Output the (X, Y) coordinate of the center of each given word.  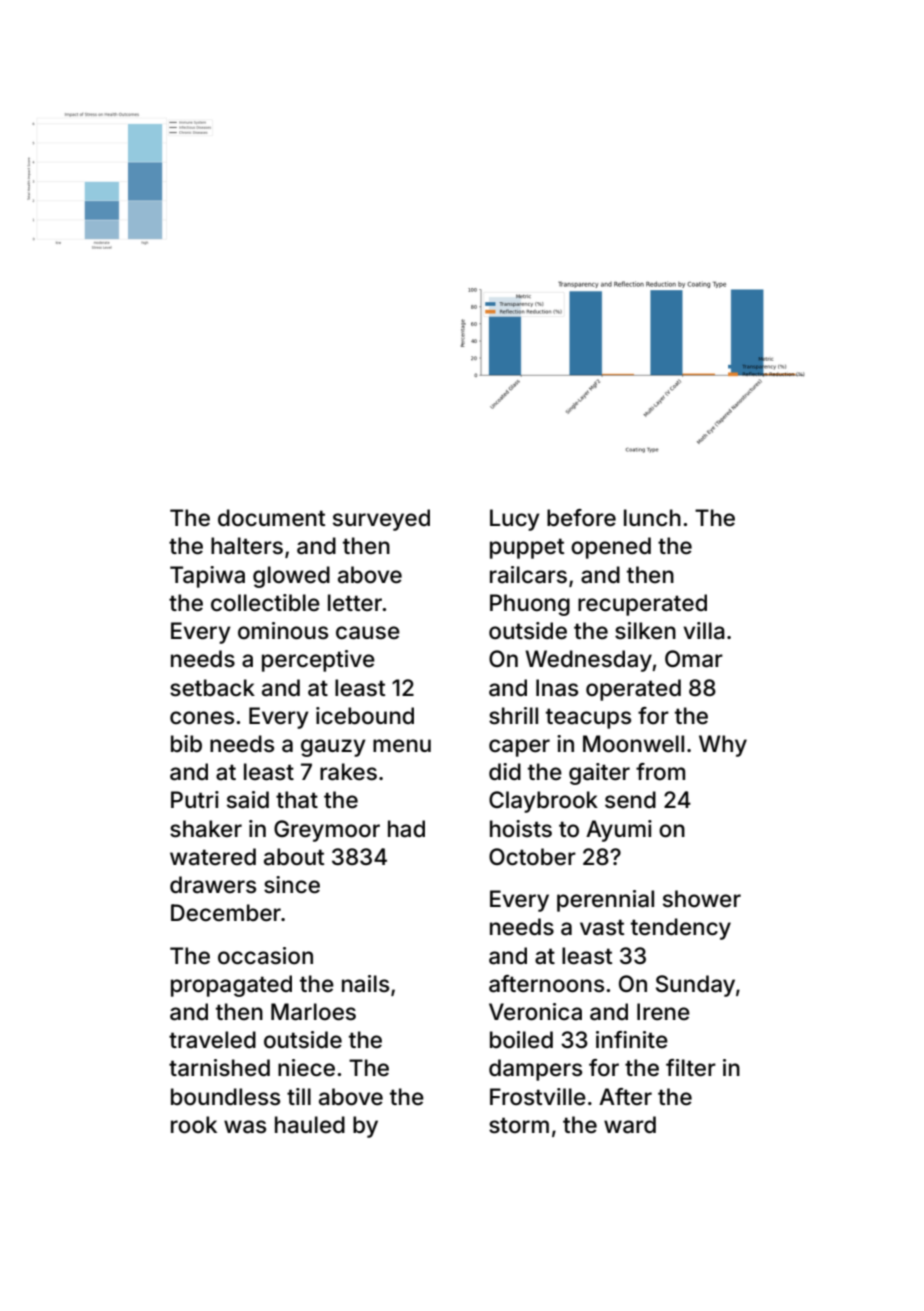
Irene (663, 1012)
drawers (213, 885)
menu (402, 745)
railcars (528, 575)
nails (365, 984)
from (660, 772)
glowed (291, 577)
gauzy (333, 748)
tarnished (219, 1068)
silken (645, 631)
